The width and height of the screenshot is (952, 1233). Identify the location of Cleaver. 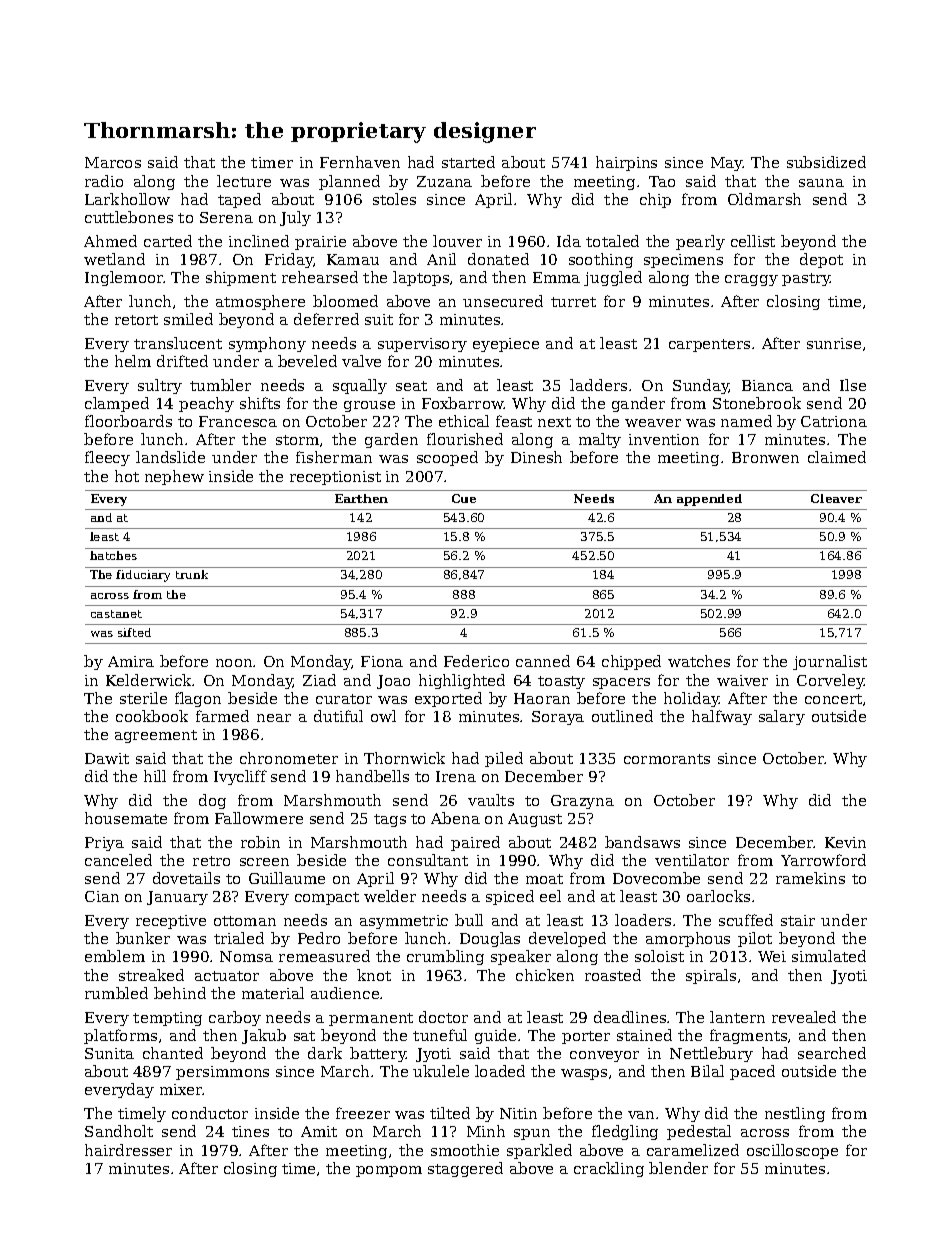
(836, 498).
